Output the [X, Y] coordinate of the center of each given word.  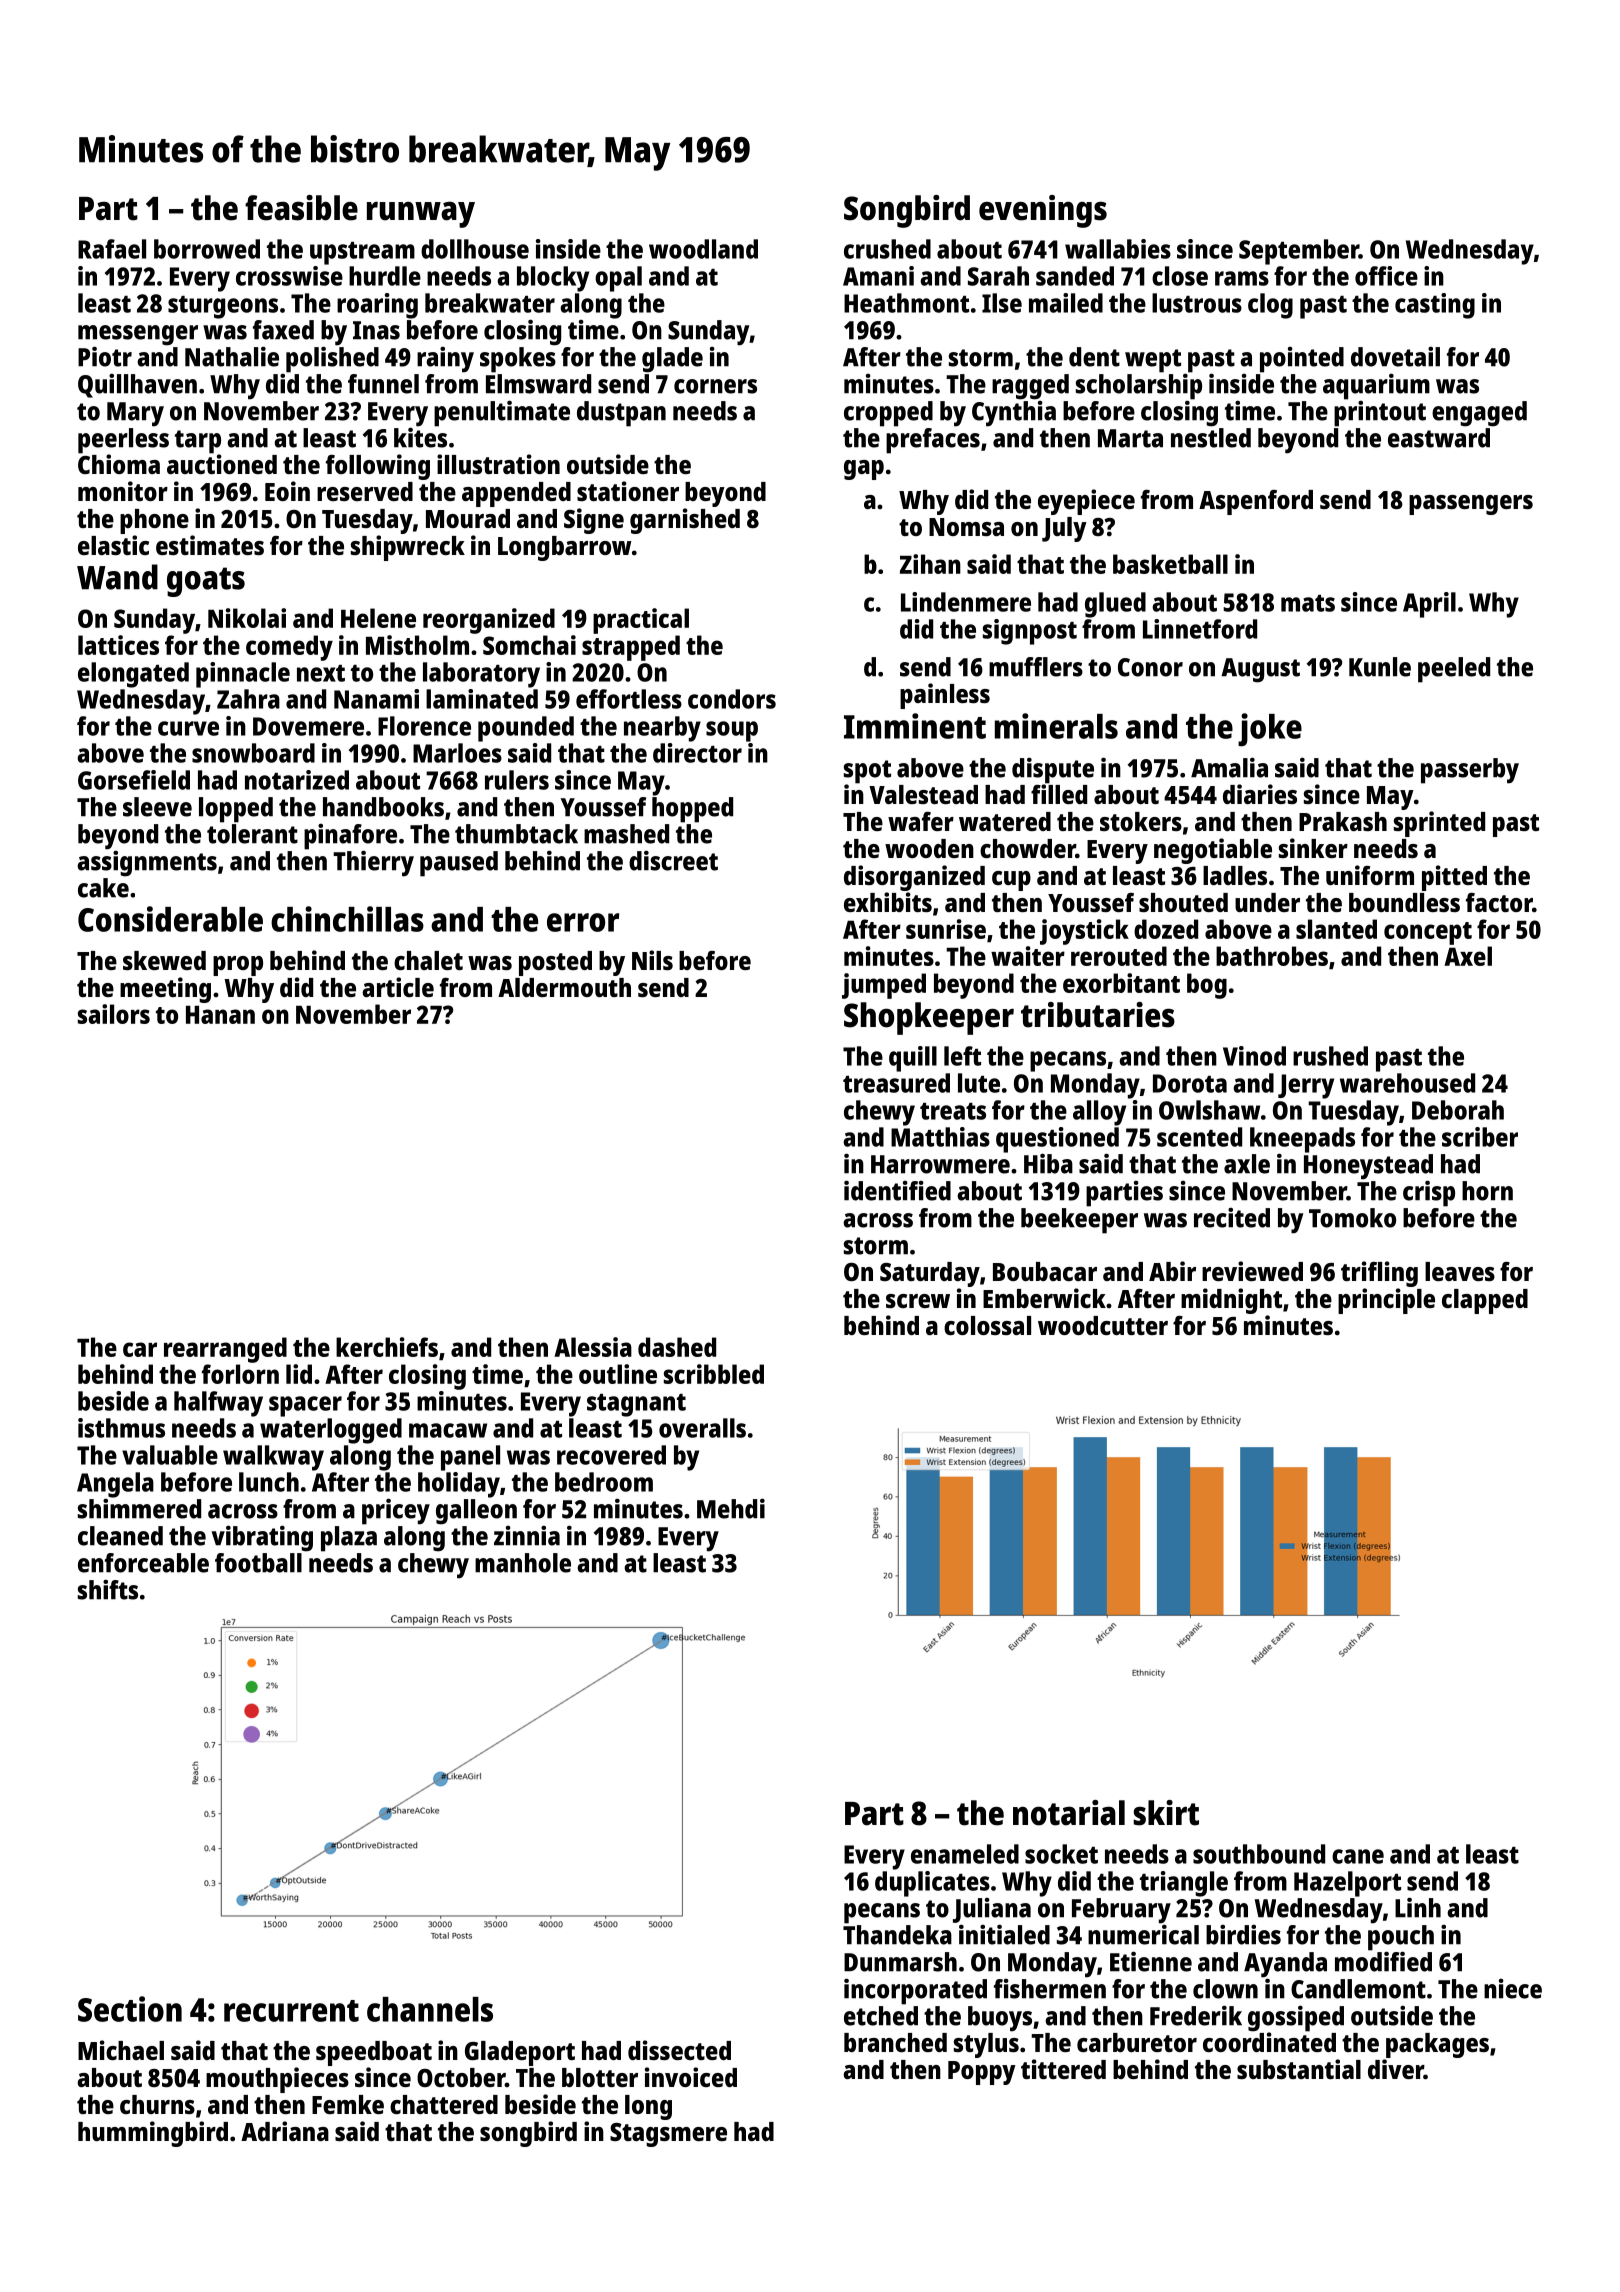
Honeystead [1368, 1167]
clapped [1485, 1301]
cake [103, 888]
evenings [1043, 211]
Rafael [112, 249]
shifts [108, 1589]
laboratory [481, 675]
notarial [1069, 1813]
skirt [1166, 1813]
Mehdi [731, 1508]
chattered [444, 2104]
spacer [305, 1406]
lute [979, 1083]
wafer [921, 821]
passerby [1470, 771]
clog [1270, 306]
